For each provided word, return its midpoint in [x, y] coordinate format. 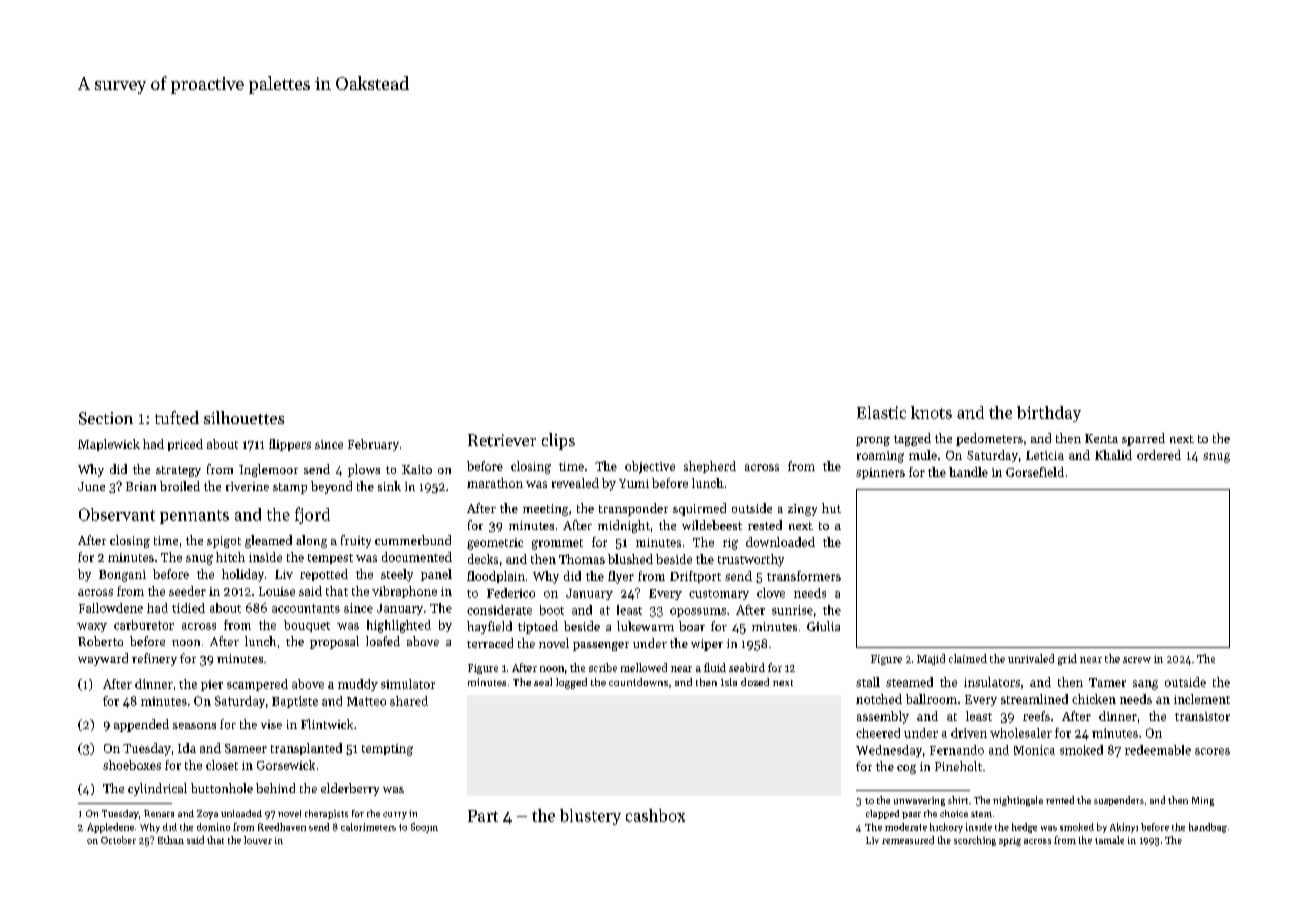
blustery [590, 817]
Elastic [881, 412]
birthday [1049, 414]
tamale [1109, 840]
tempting [387, 750]
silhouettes [244, 418]
